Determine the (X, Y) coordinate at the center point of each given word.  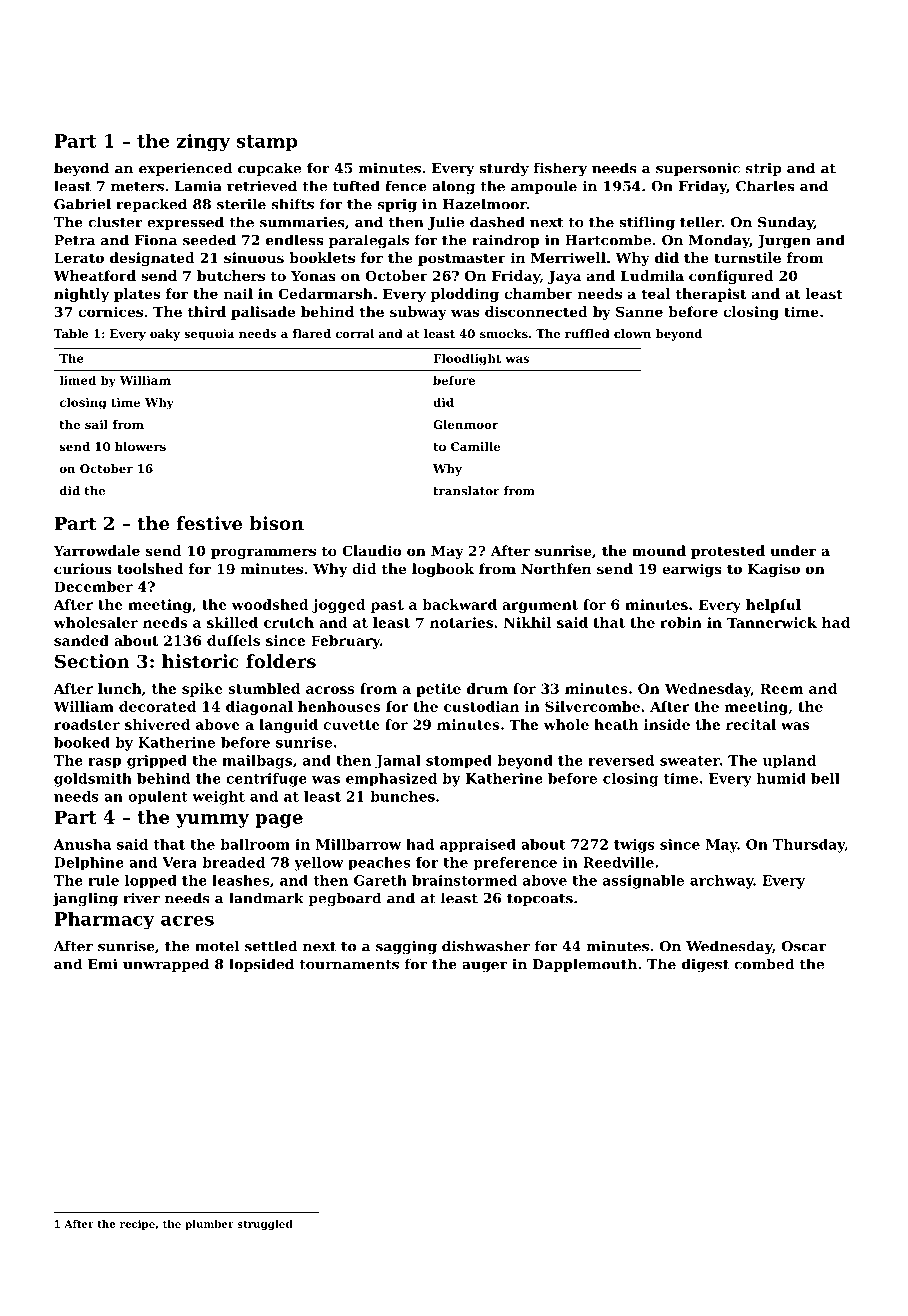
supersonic (698, 169)
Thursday (809, 846)
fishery (560, 169)
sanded (81, 640)
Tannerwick (772, 622)
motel (217, 946)
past (387, 606)
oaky (165, 335)
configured (731, 277)
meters (137, 187)
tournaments (349, 965)
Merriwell (568, 257)
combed (764, 964)
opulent (158, 798)
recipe (137, 1225)
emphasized (391, 780)
